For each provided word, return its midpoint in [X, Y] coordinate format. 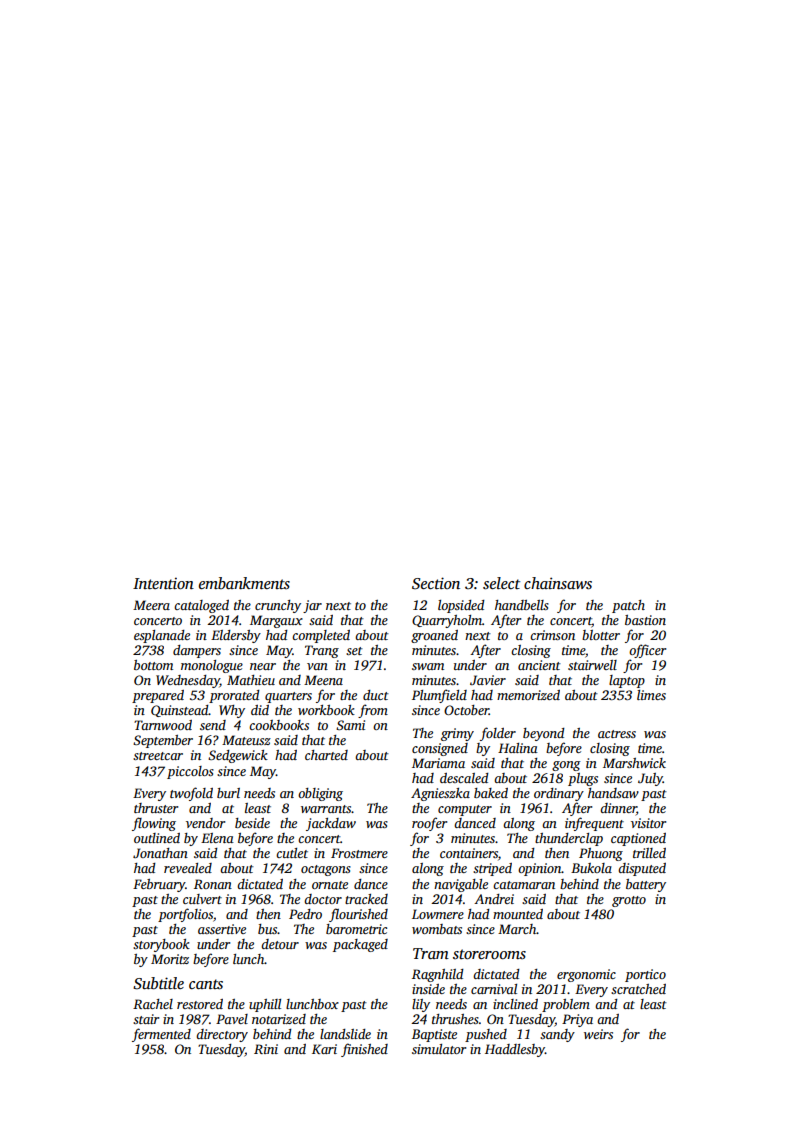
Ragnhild [438, 975]
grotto [629, 901]
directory [222, 1035]
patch [628, 606]
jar [312, 606]
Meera [151, 605]
